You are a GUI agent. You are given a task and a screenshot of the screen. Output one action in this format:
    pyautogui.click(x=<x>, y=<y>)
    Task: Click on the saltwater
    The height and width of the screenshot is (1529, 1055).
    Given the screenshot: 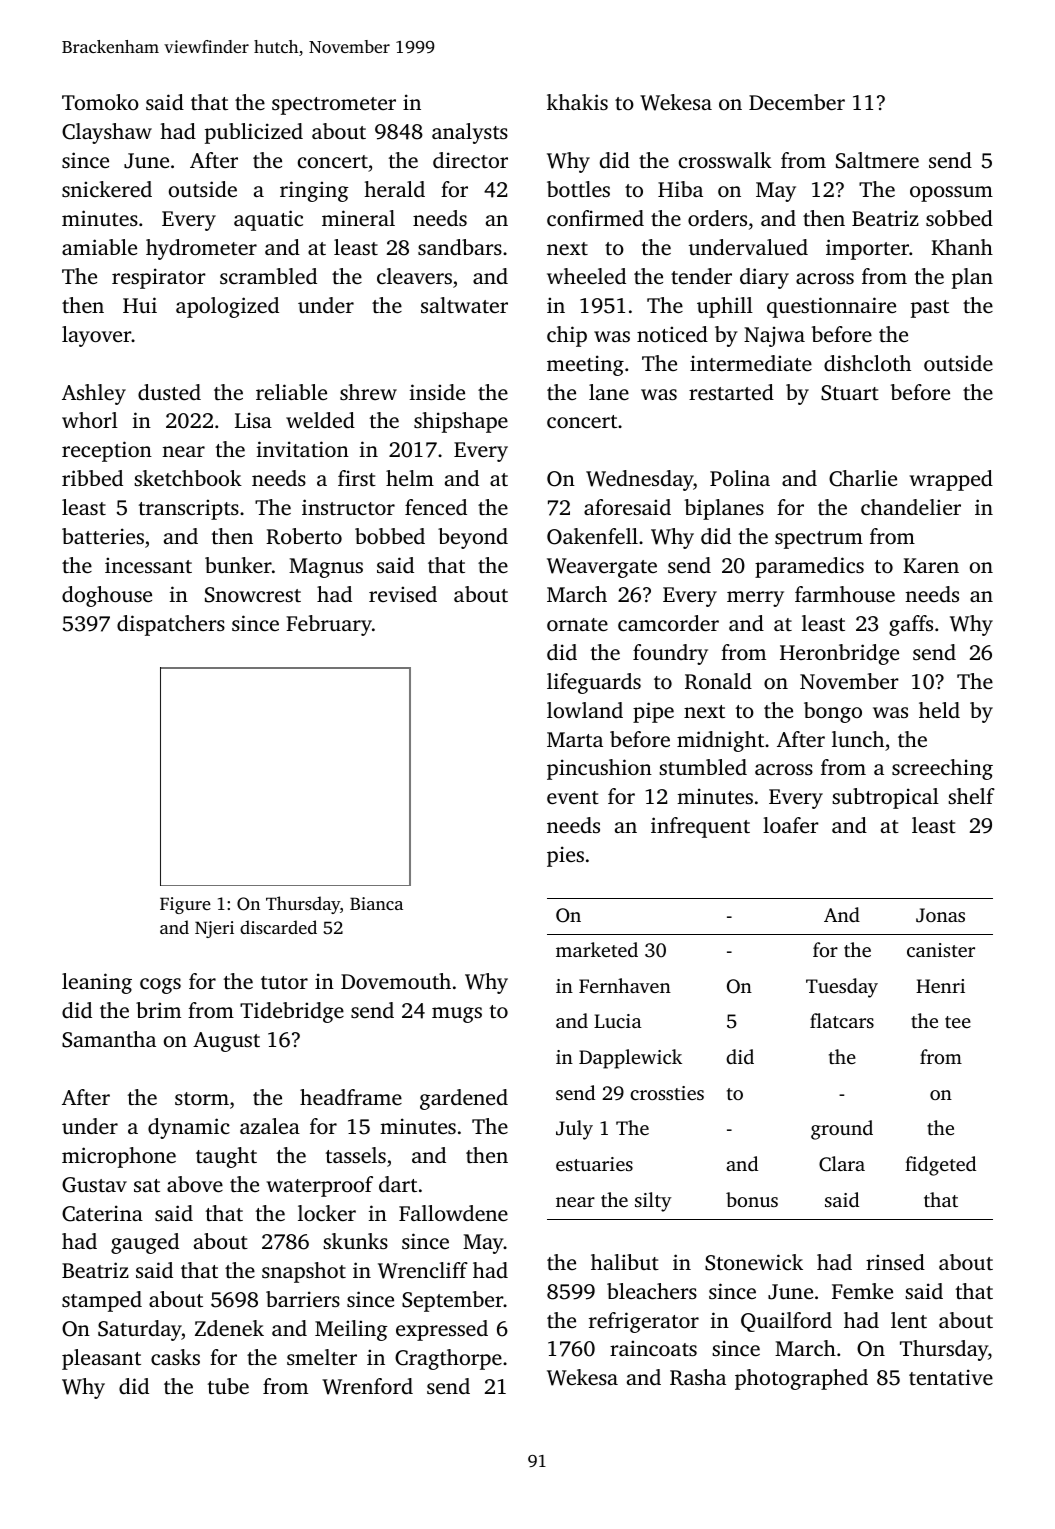 What is the action you would take?
    pyautogui.click(x=464, y=305)
